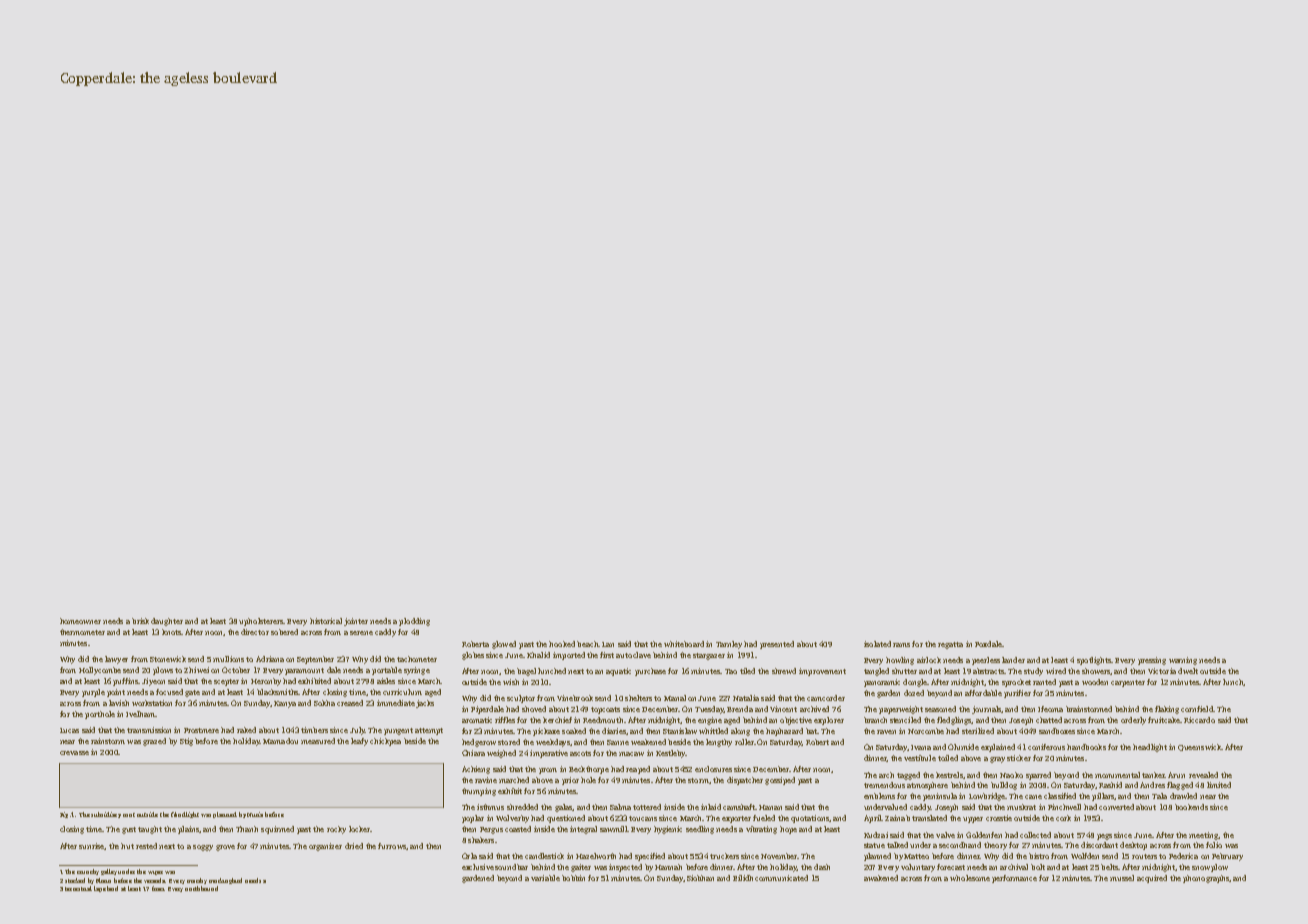  Describe the element at coordinates (1191, 807) in the document. I see `bookends` at that location.
